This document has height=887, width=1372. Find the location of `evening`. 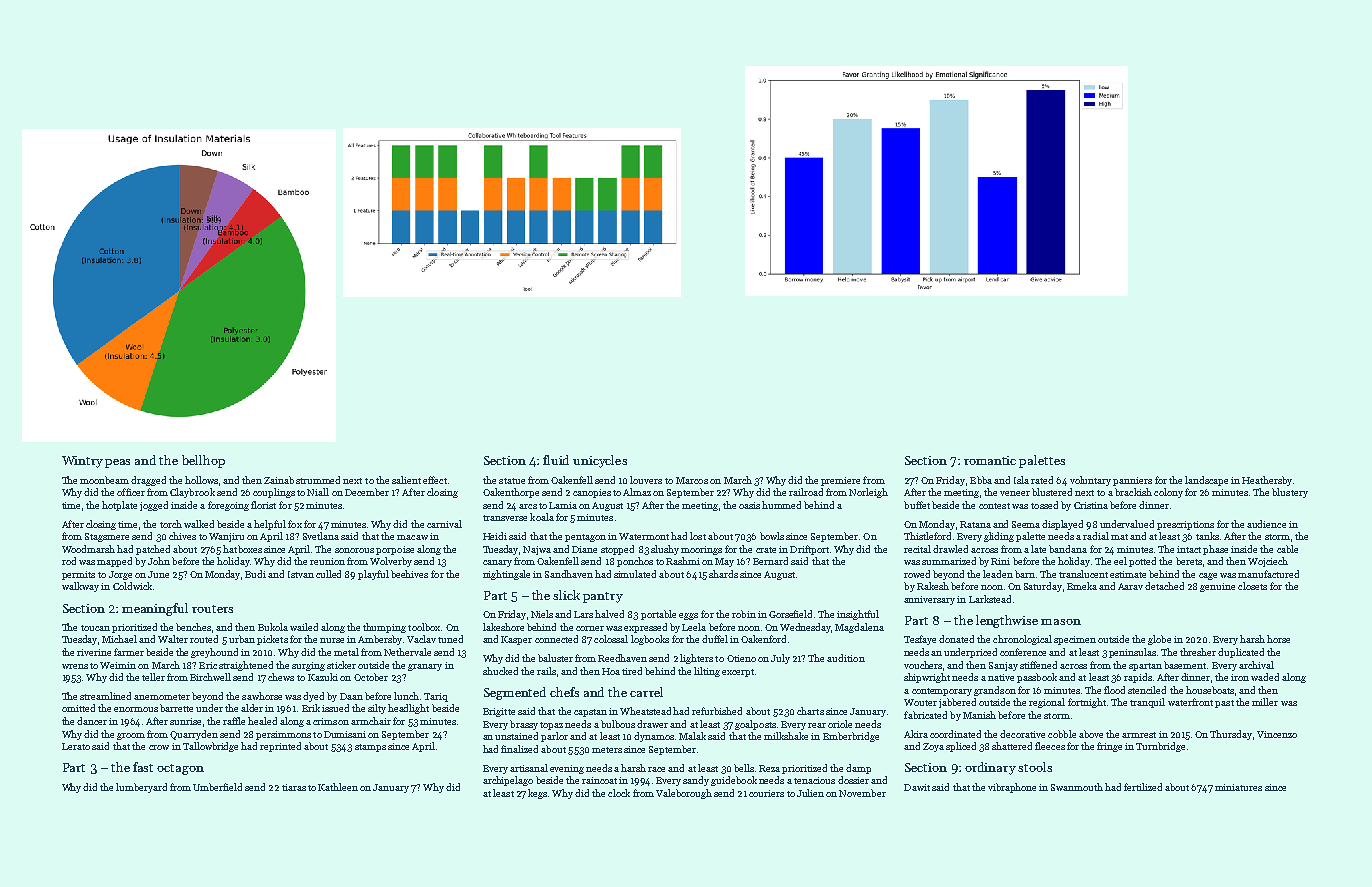

evening is located at coordinates (567, 769).
